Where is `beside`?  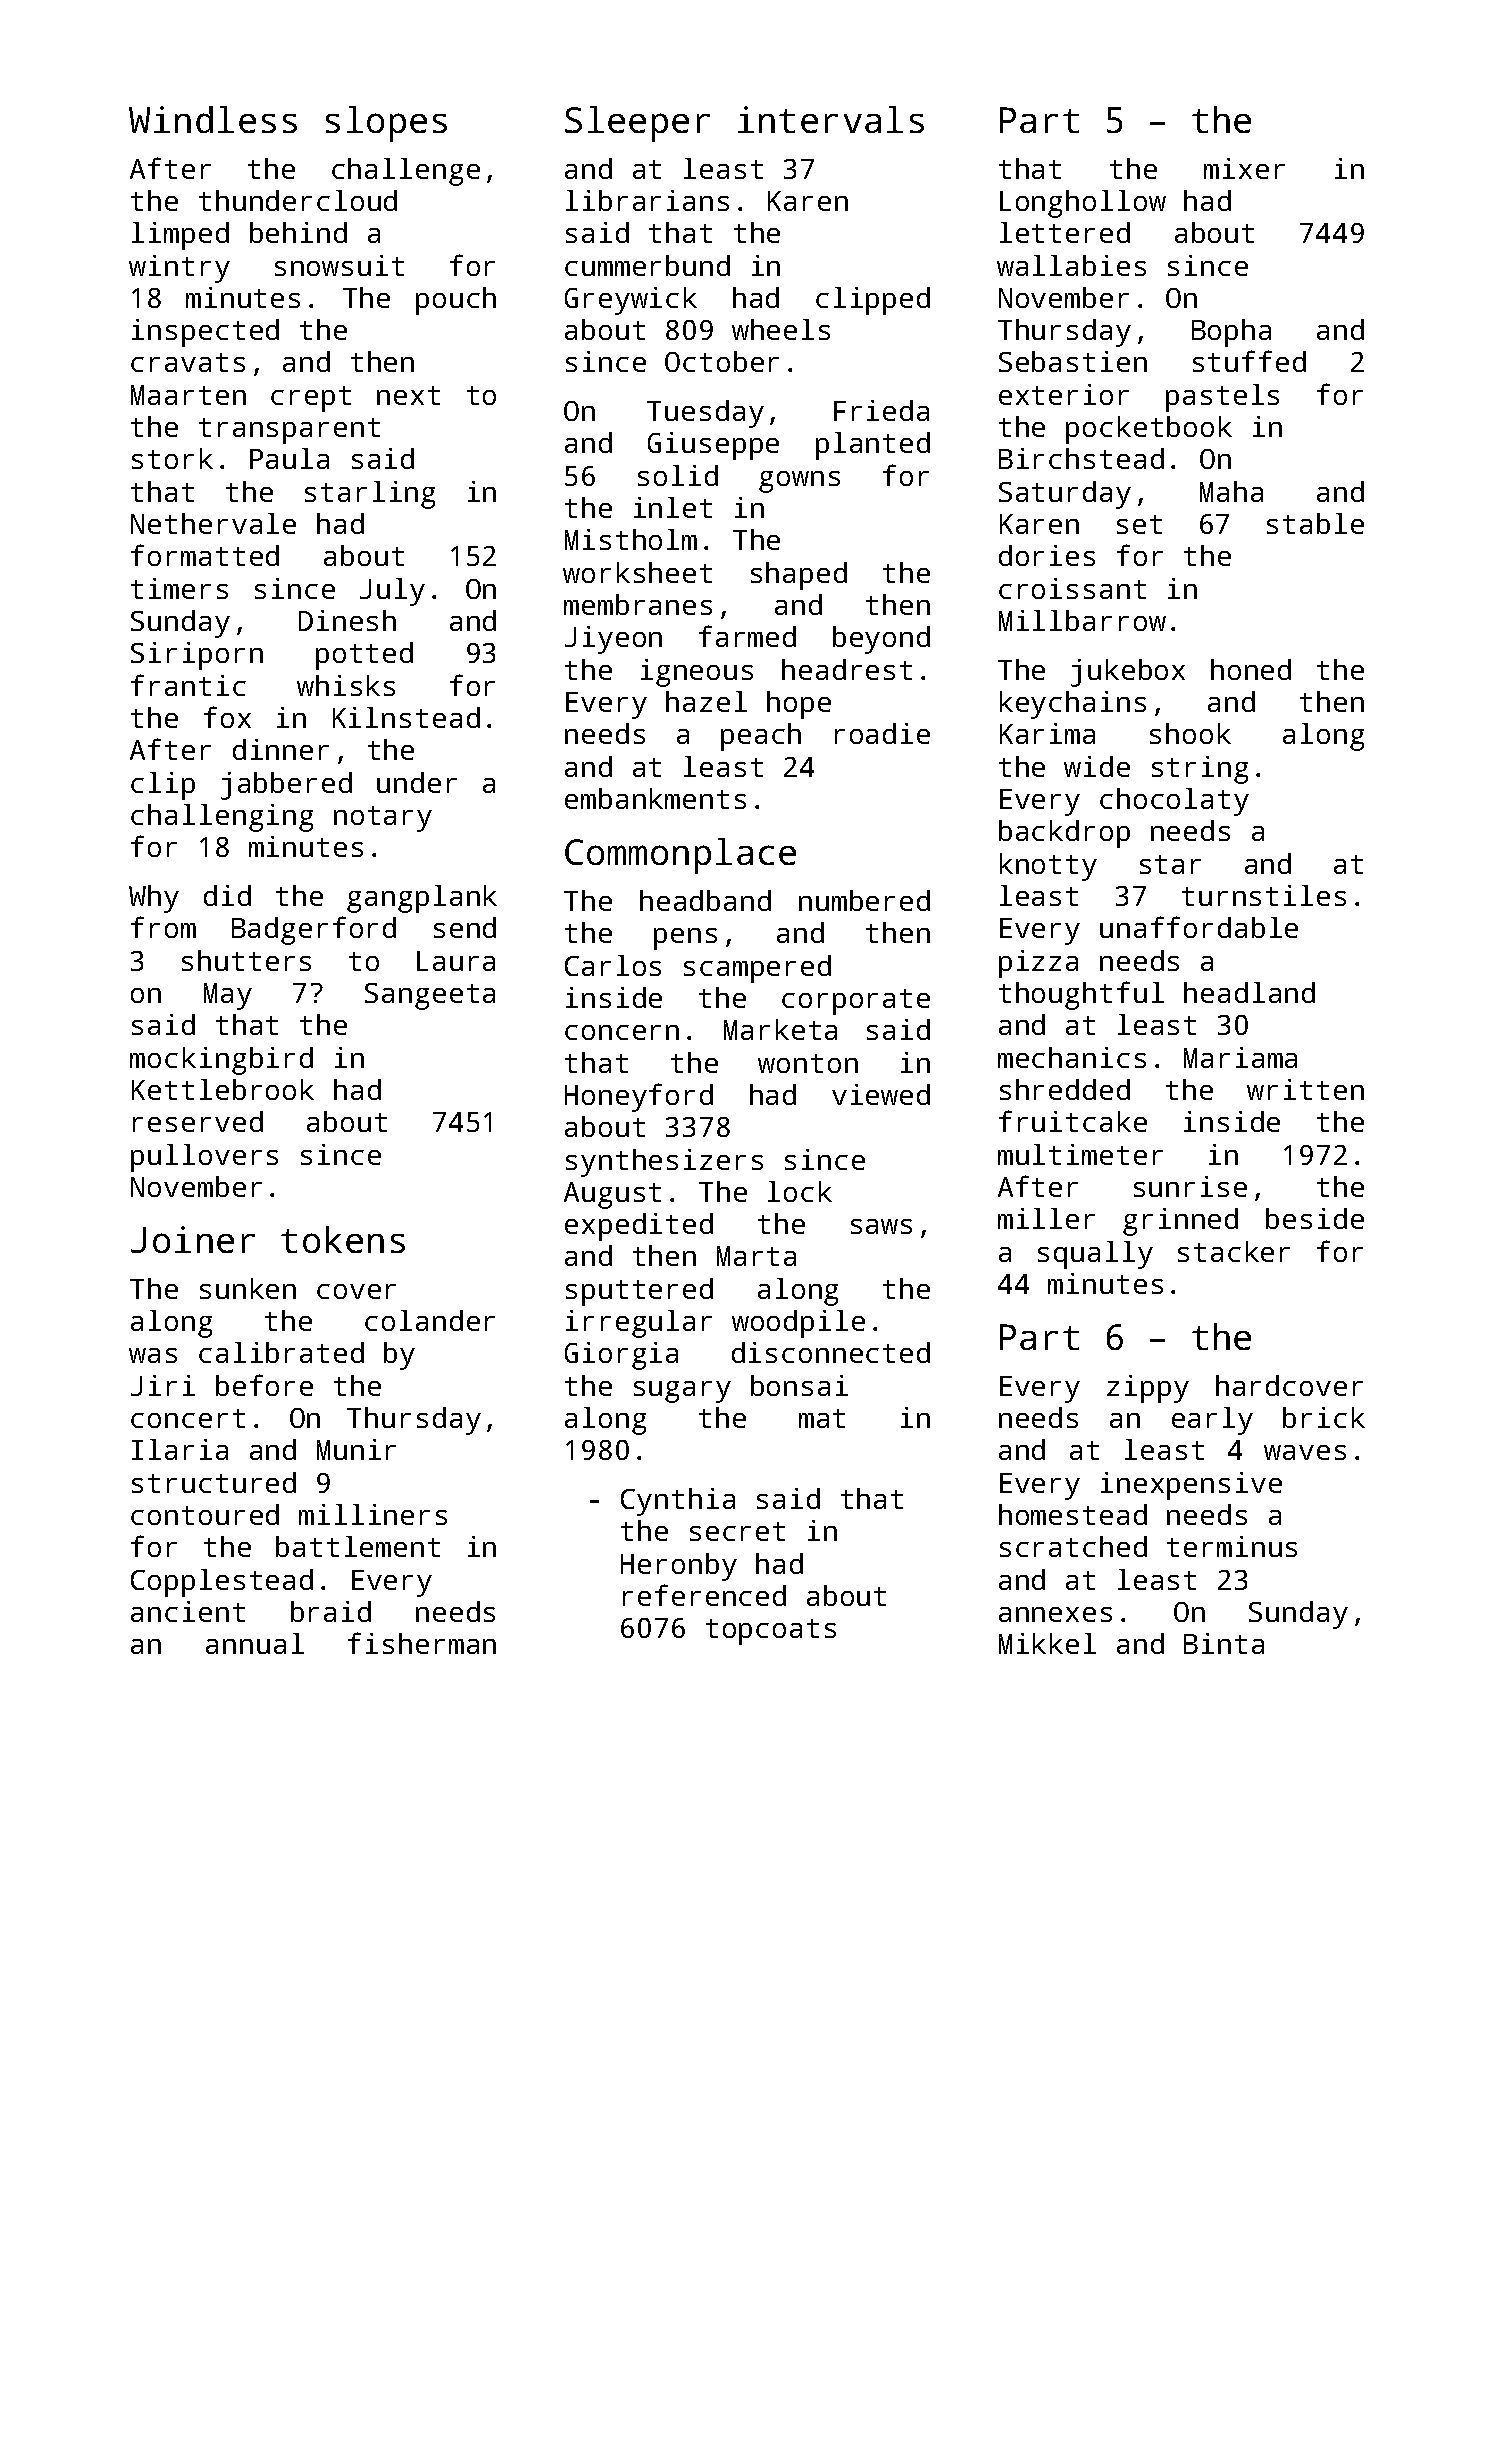
beside is located at coordinates (1315, 1218).
